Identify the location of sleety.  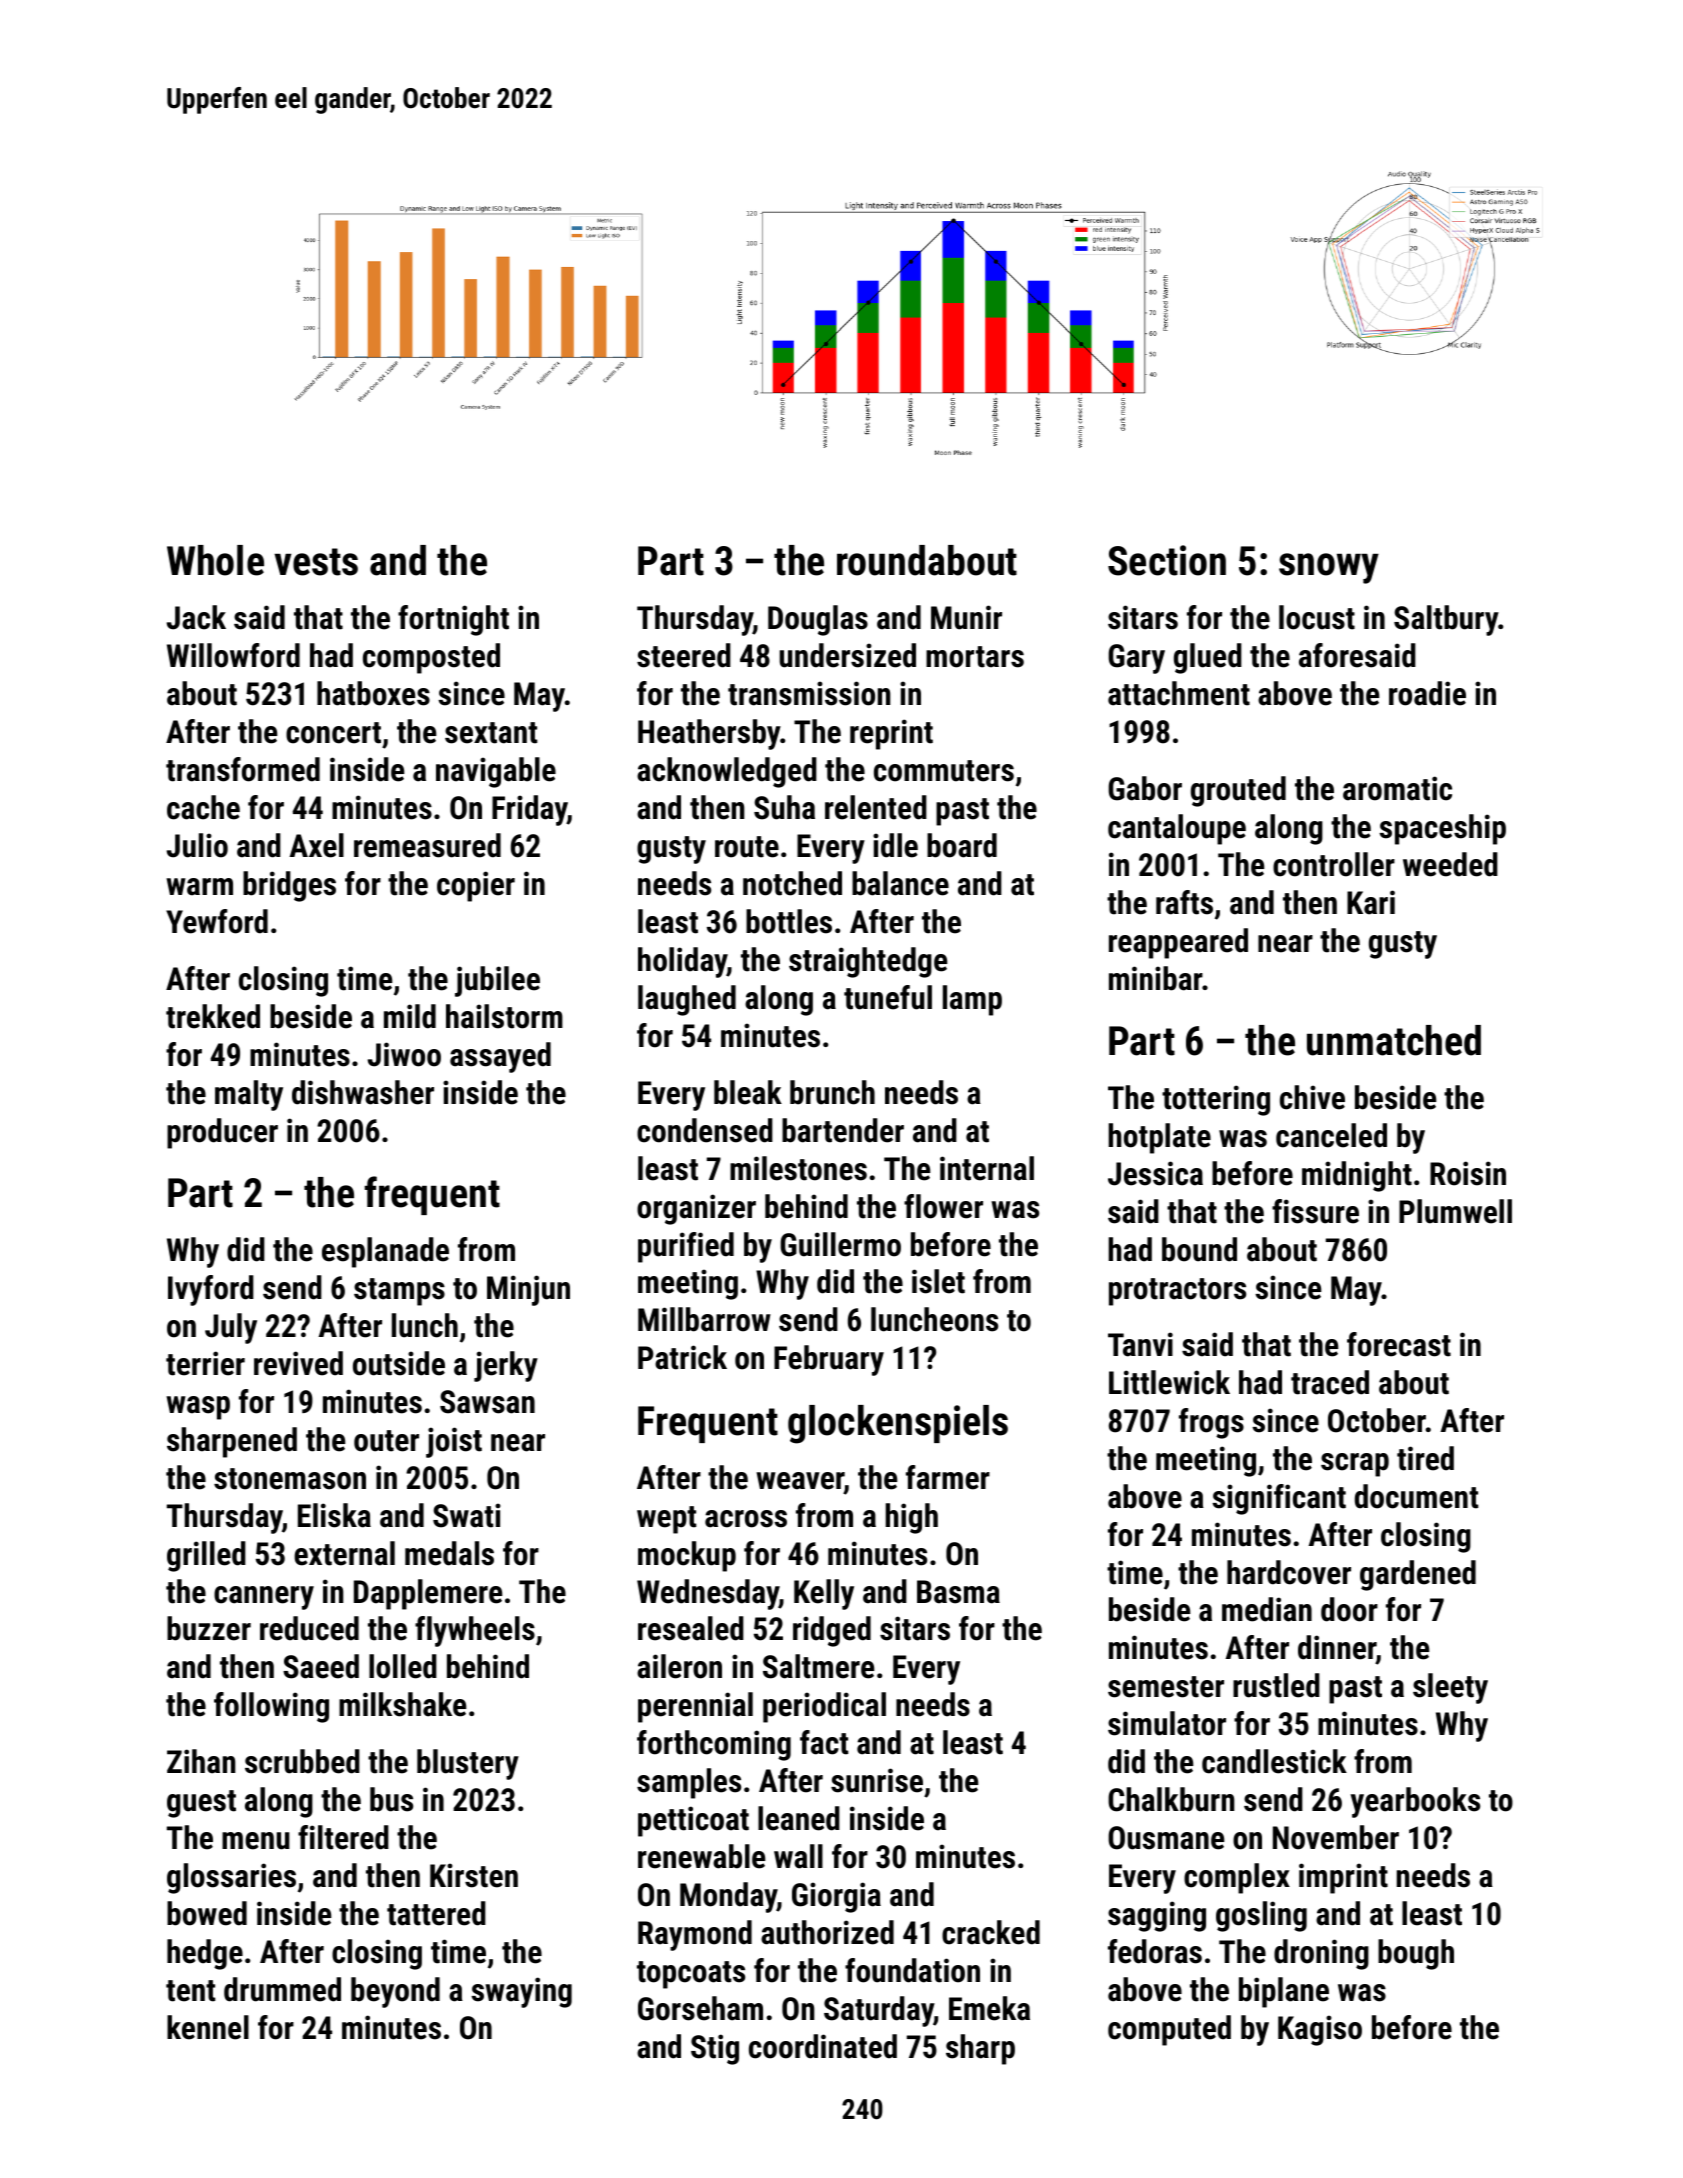
(1450, 1688).
